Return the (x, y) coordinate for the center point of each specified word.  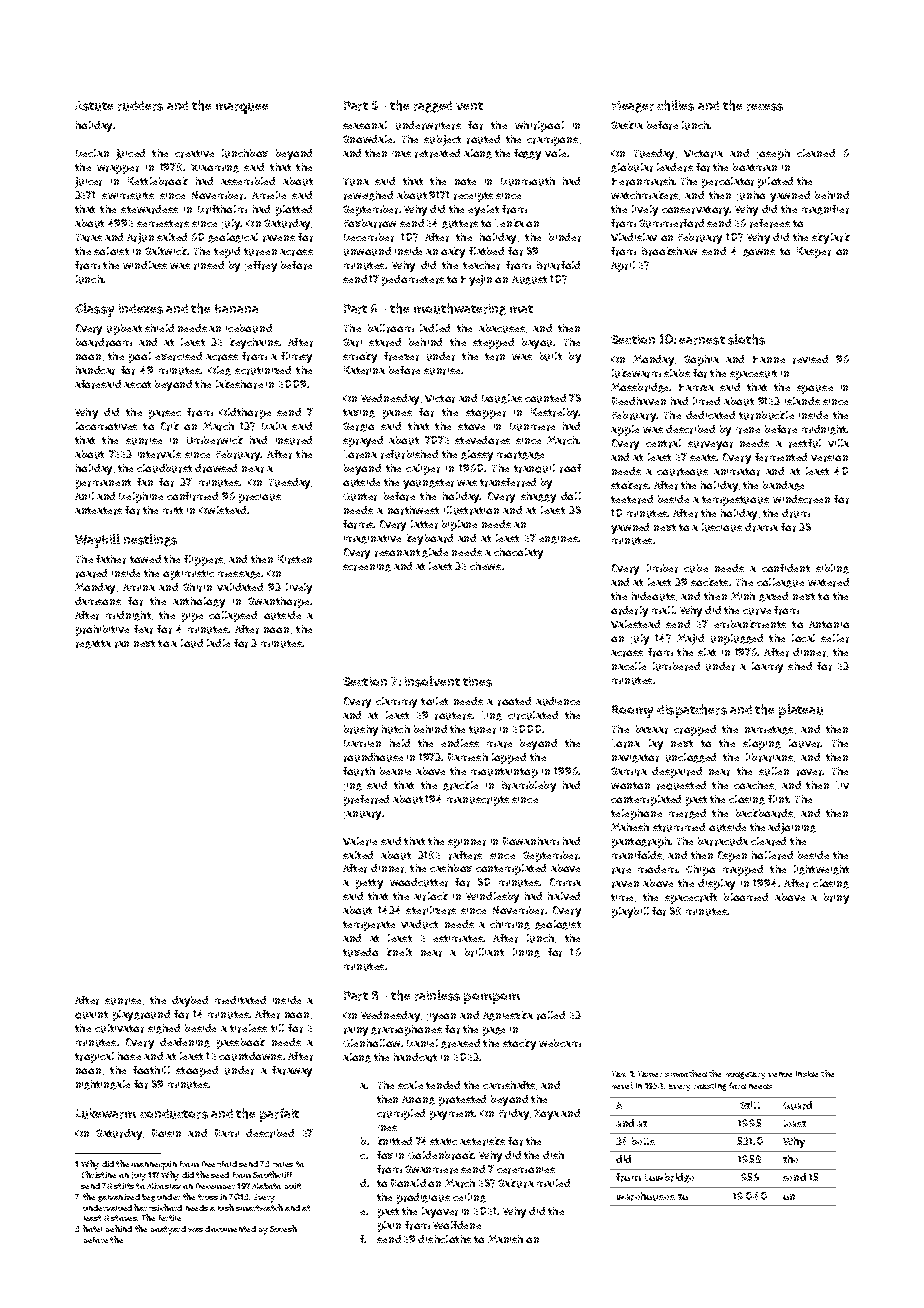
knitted (395, 1141)
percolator (728, 182)
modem (657, 869)
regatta (93, 644)
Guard (797, 1105)
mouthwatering (460, 309)
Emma (565, 882)
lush (226, 1207)
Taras (89, 238)
